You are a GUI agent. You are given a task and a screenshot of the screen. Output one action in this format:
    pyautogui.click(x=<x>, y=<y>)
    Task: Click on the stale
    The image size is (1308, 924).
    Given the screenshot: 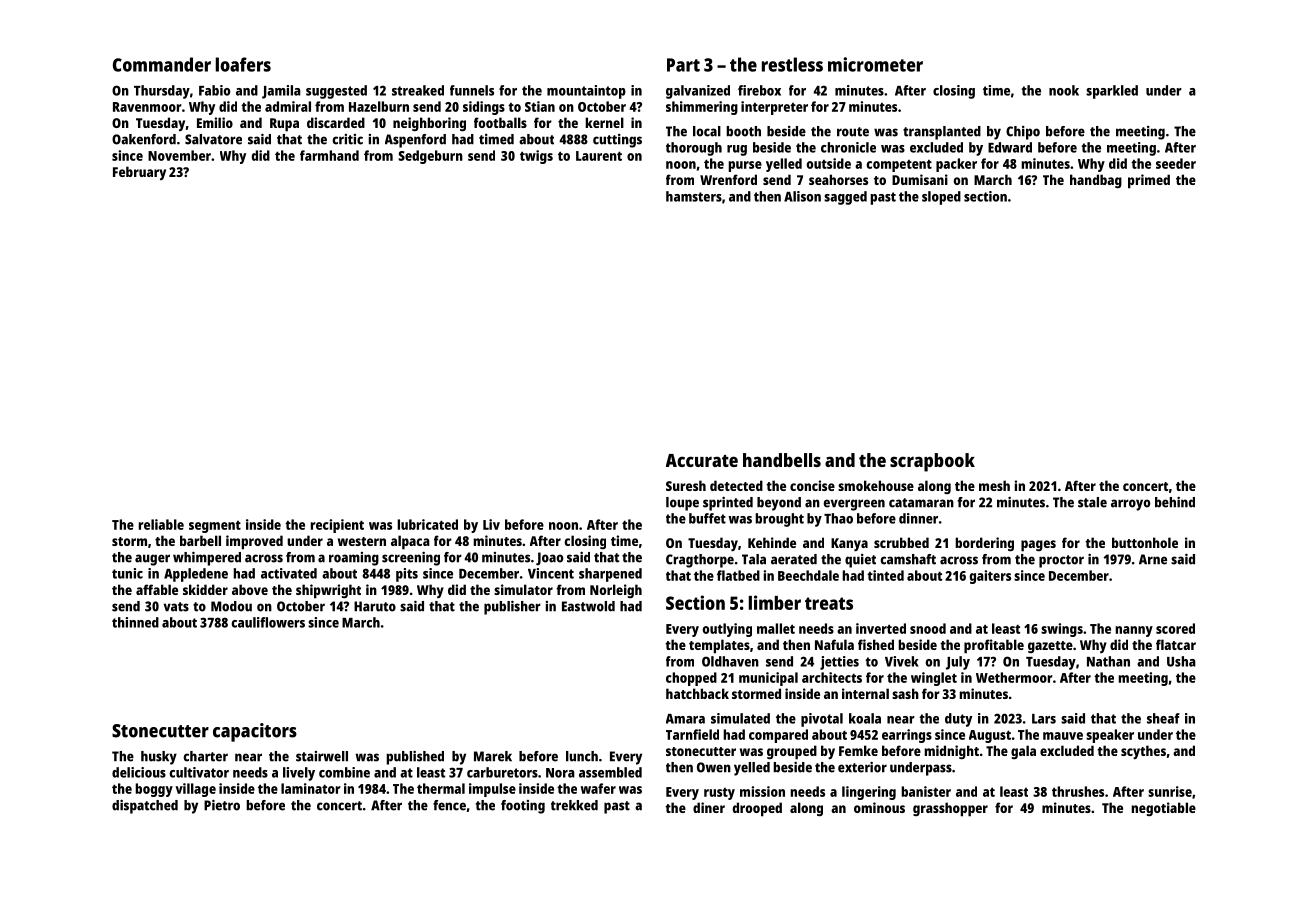 What is the action you would take?
    pyautogui.click(x=1092, y=502)
